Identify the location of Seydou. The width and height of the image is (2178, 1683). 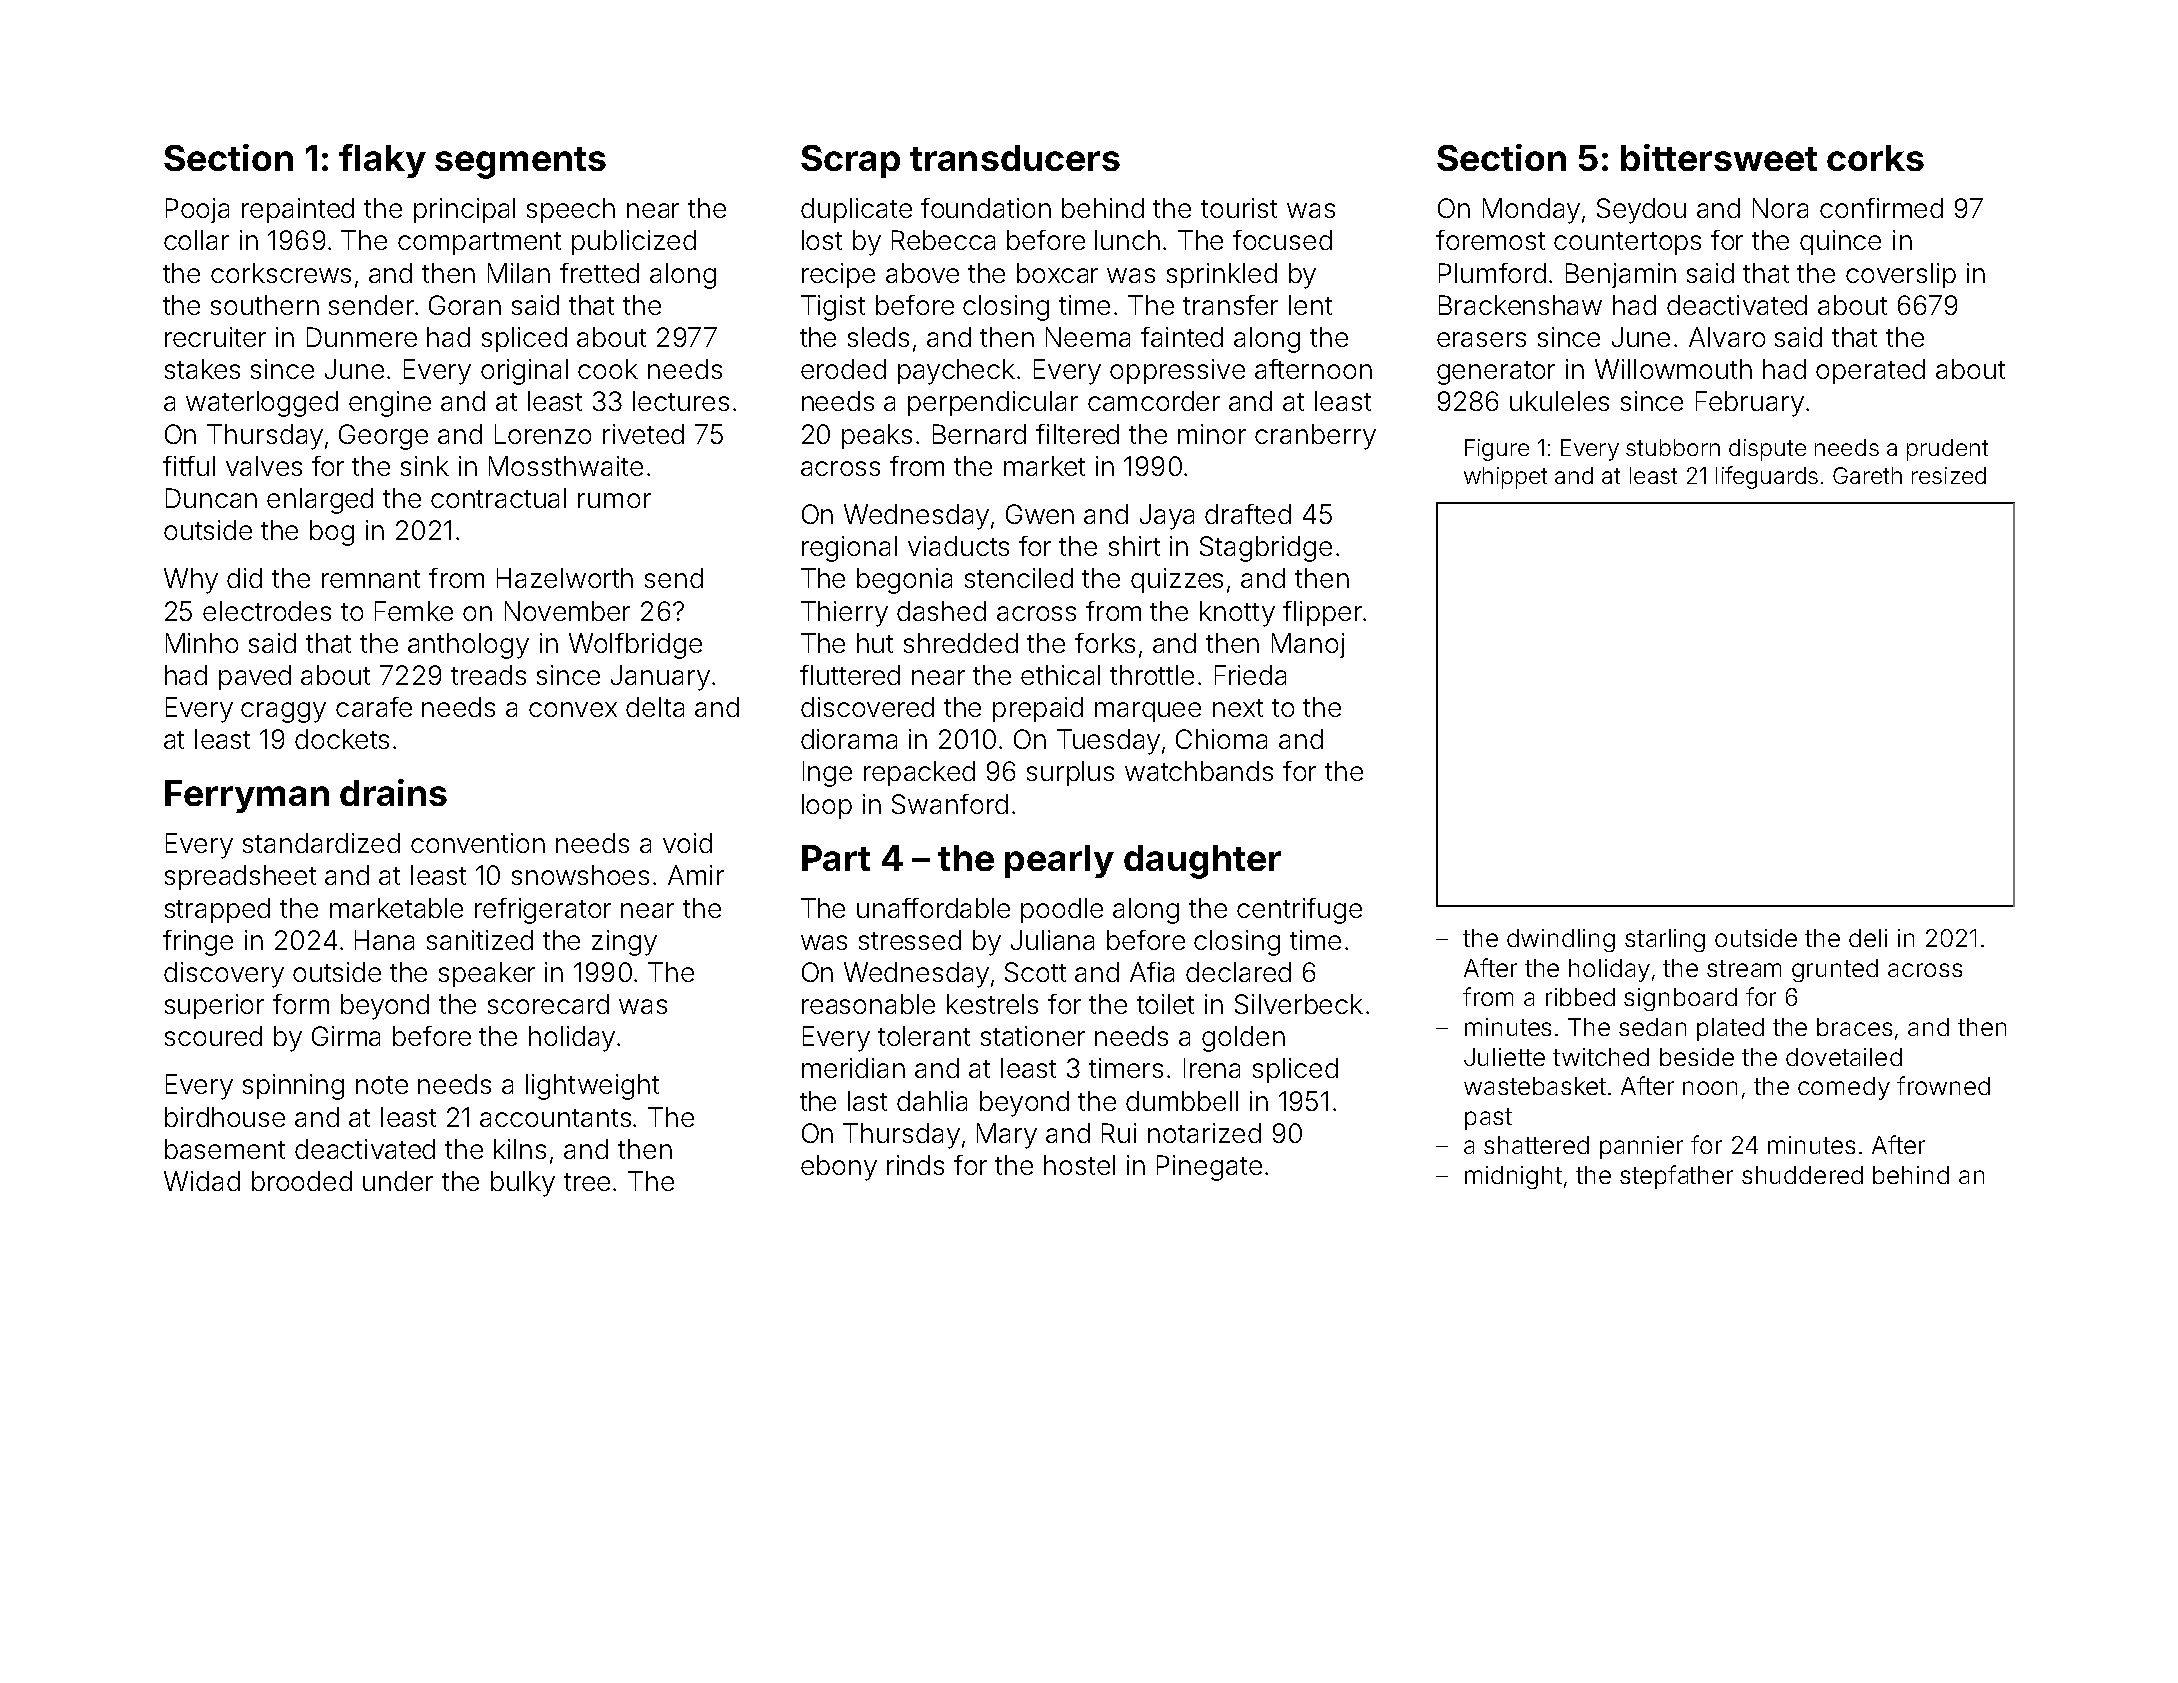
(1641, 211).
